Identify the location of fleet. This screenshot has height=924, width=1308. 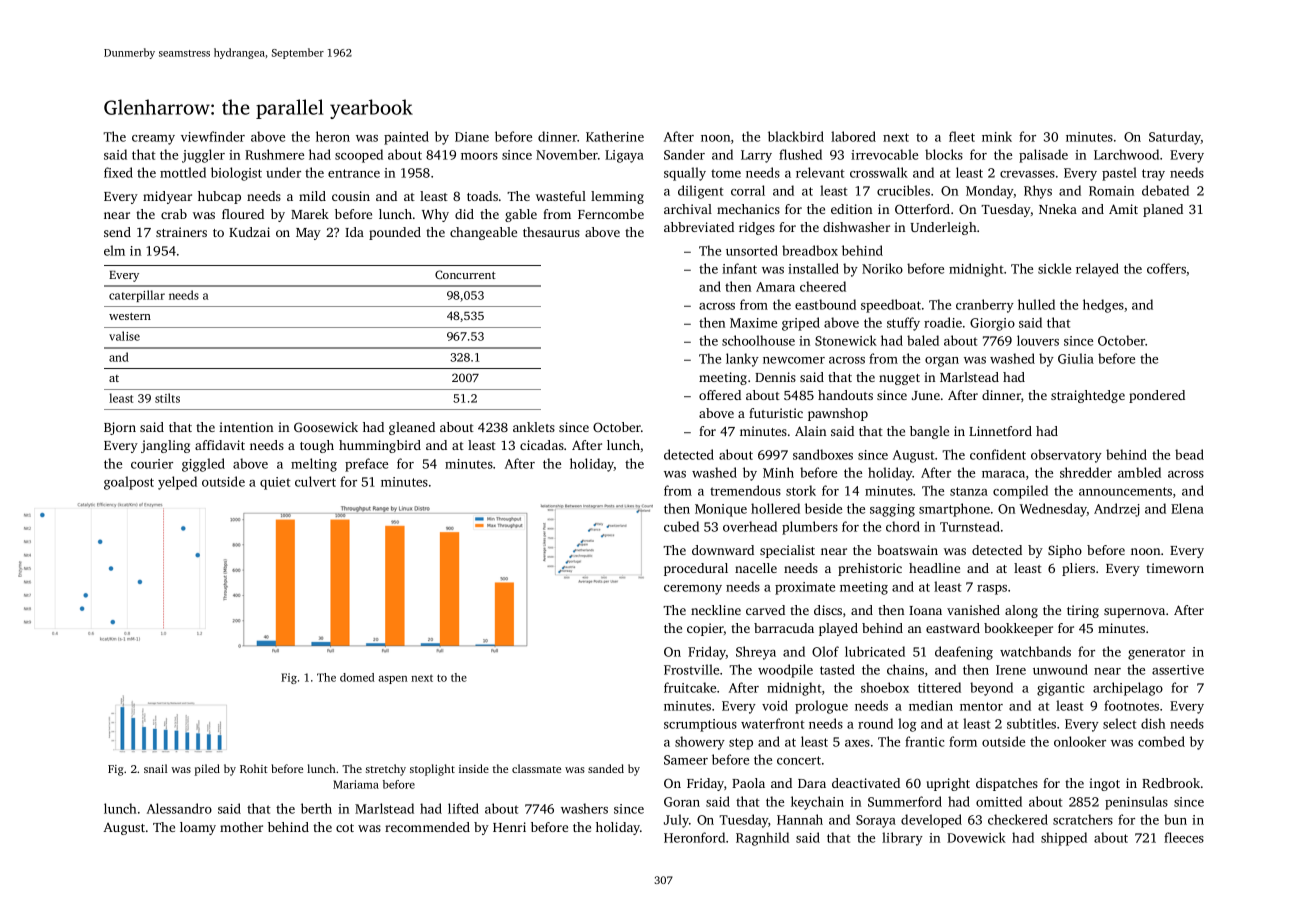
(962, 136).
